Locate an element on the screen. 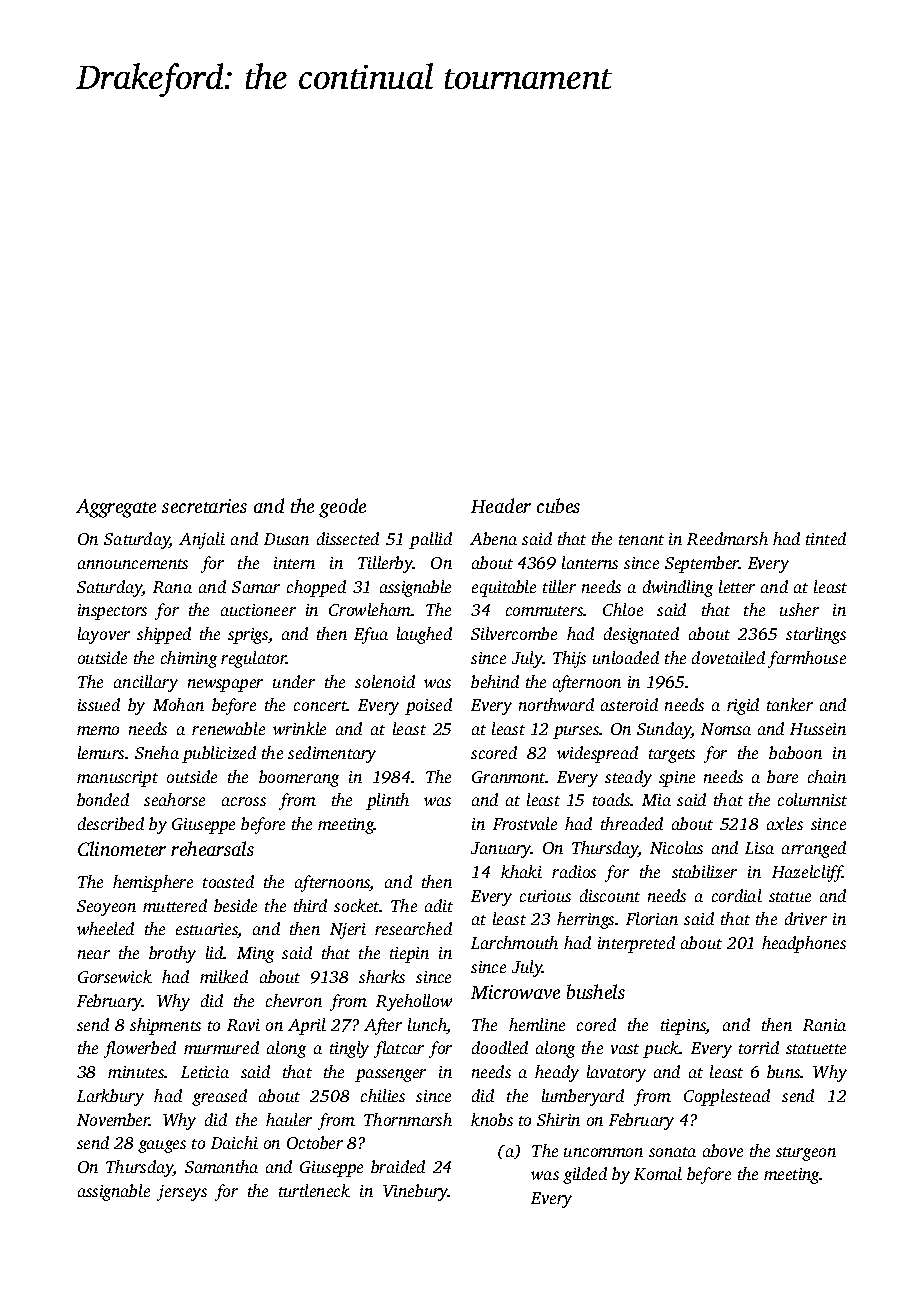 Image resolution: width=924 pixels, height=1308 pixels. secretaries is located at coordinates (204, 506).
